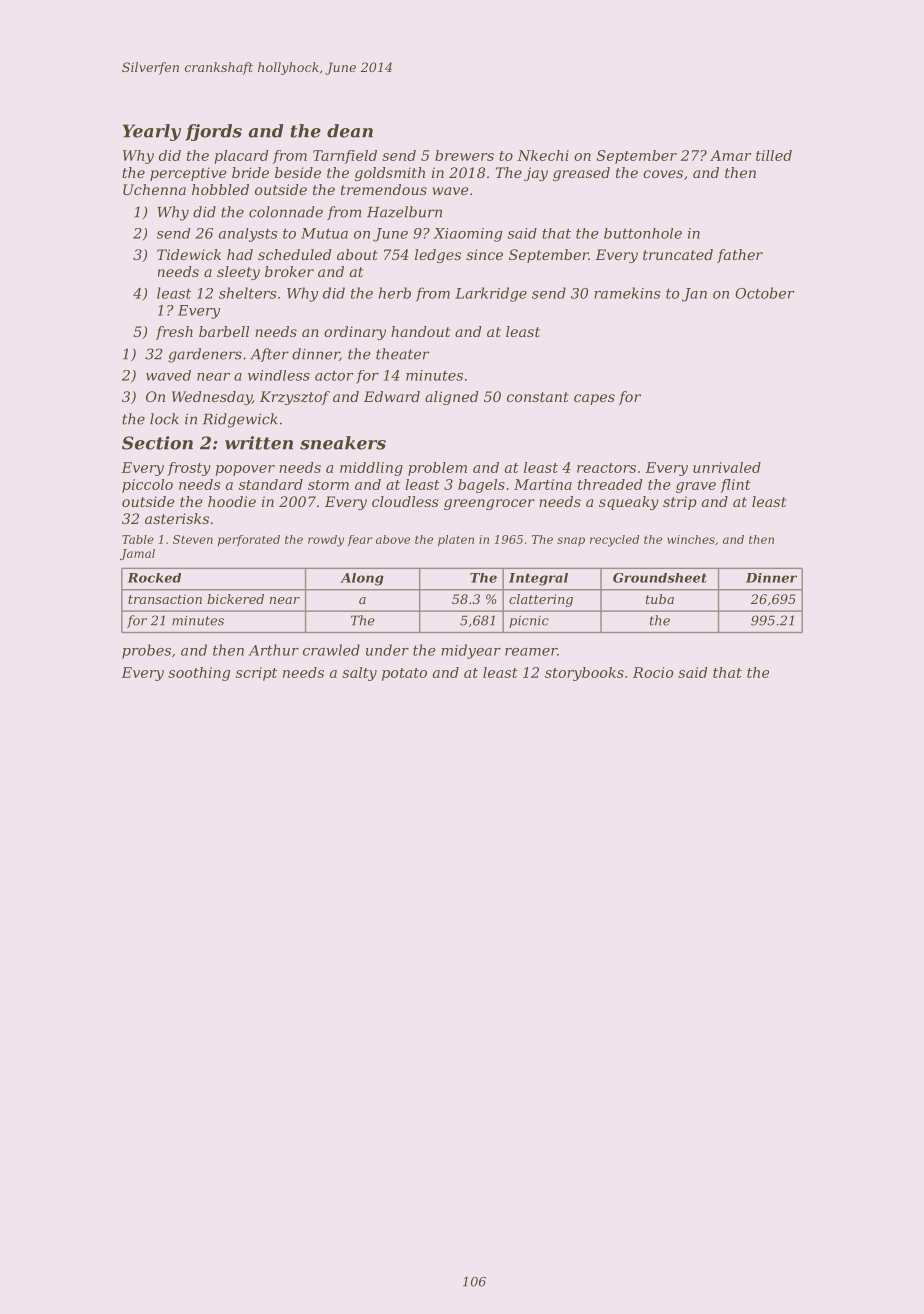 Image resolution: width=924 pixels, height=1314 pixels. I want to click on shelters, so click(247, 293).
